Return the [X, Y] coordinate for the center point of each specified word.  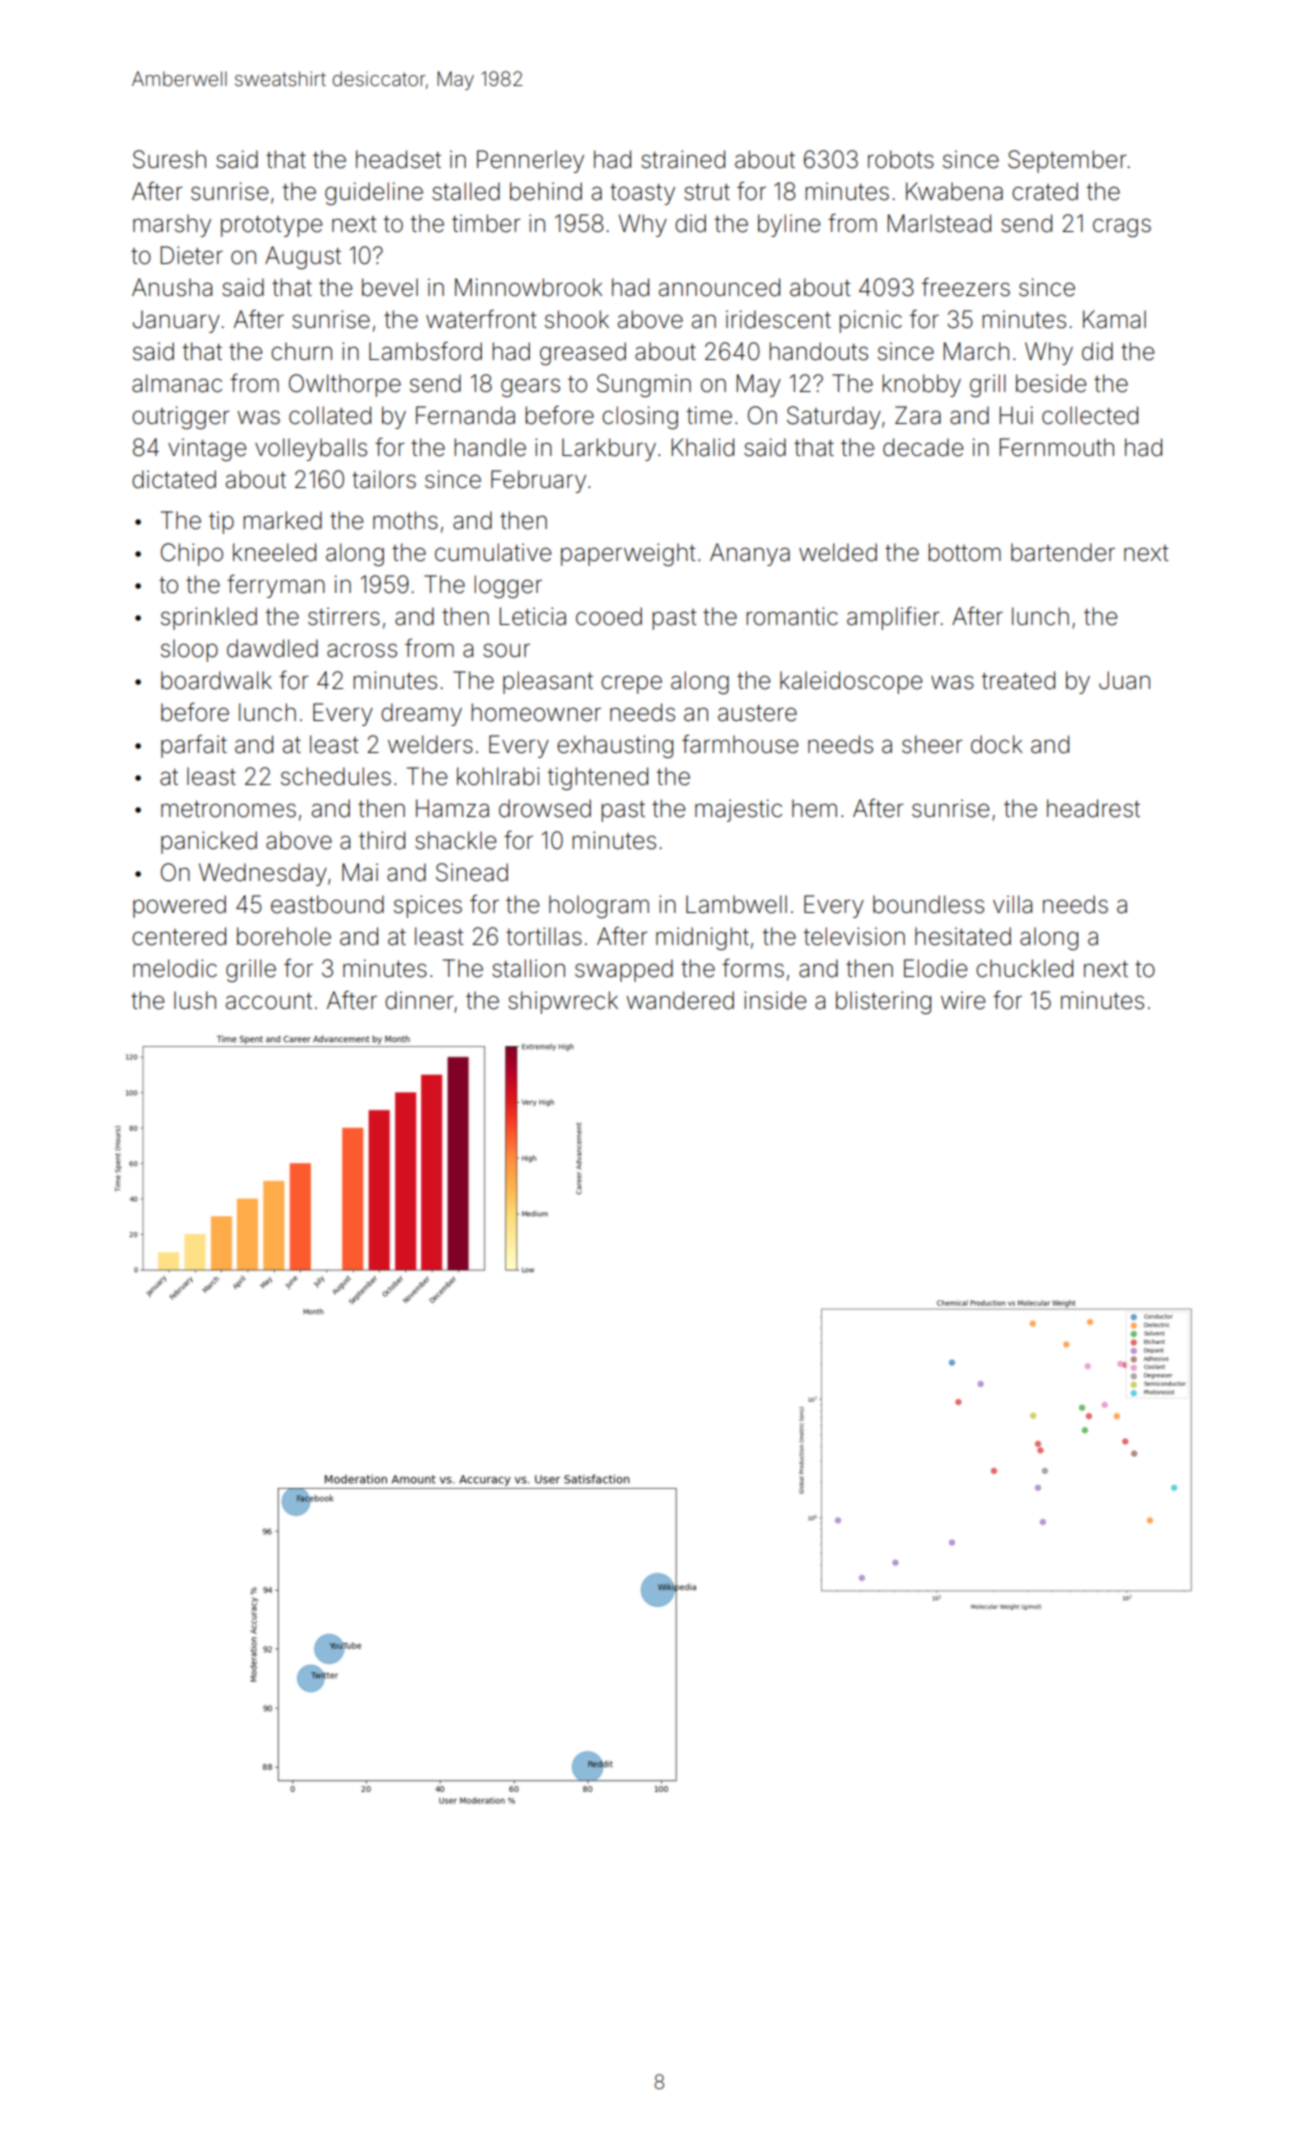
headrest [1093, 808]
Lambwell [736, 904]
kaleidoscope [851, 682]
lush [195, 1000]
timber [486, 223]
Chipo [192, 554]
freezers [966, 287]
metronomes [228, 809]
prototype [271, 226]
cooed [609, 616]
